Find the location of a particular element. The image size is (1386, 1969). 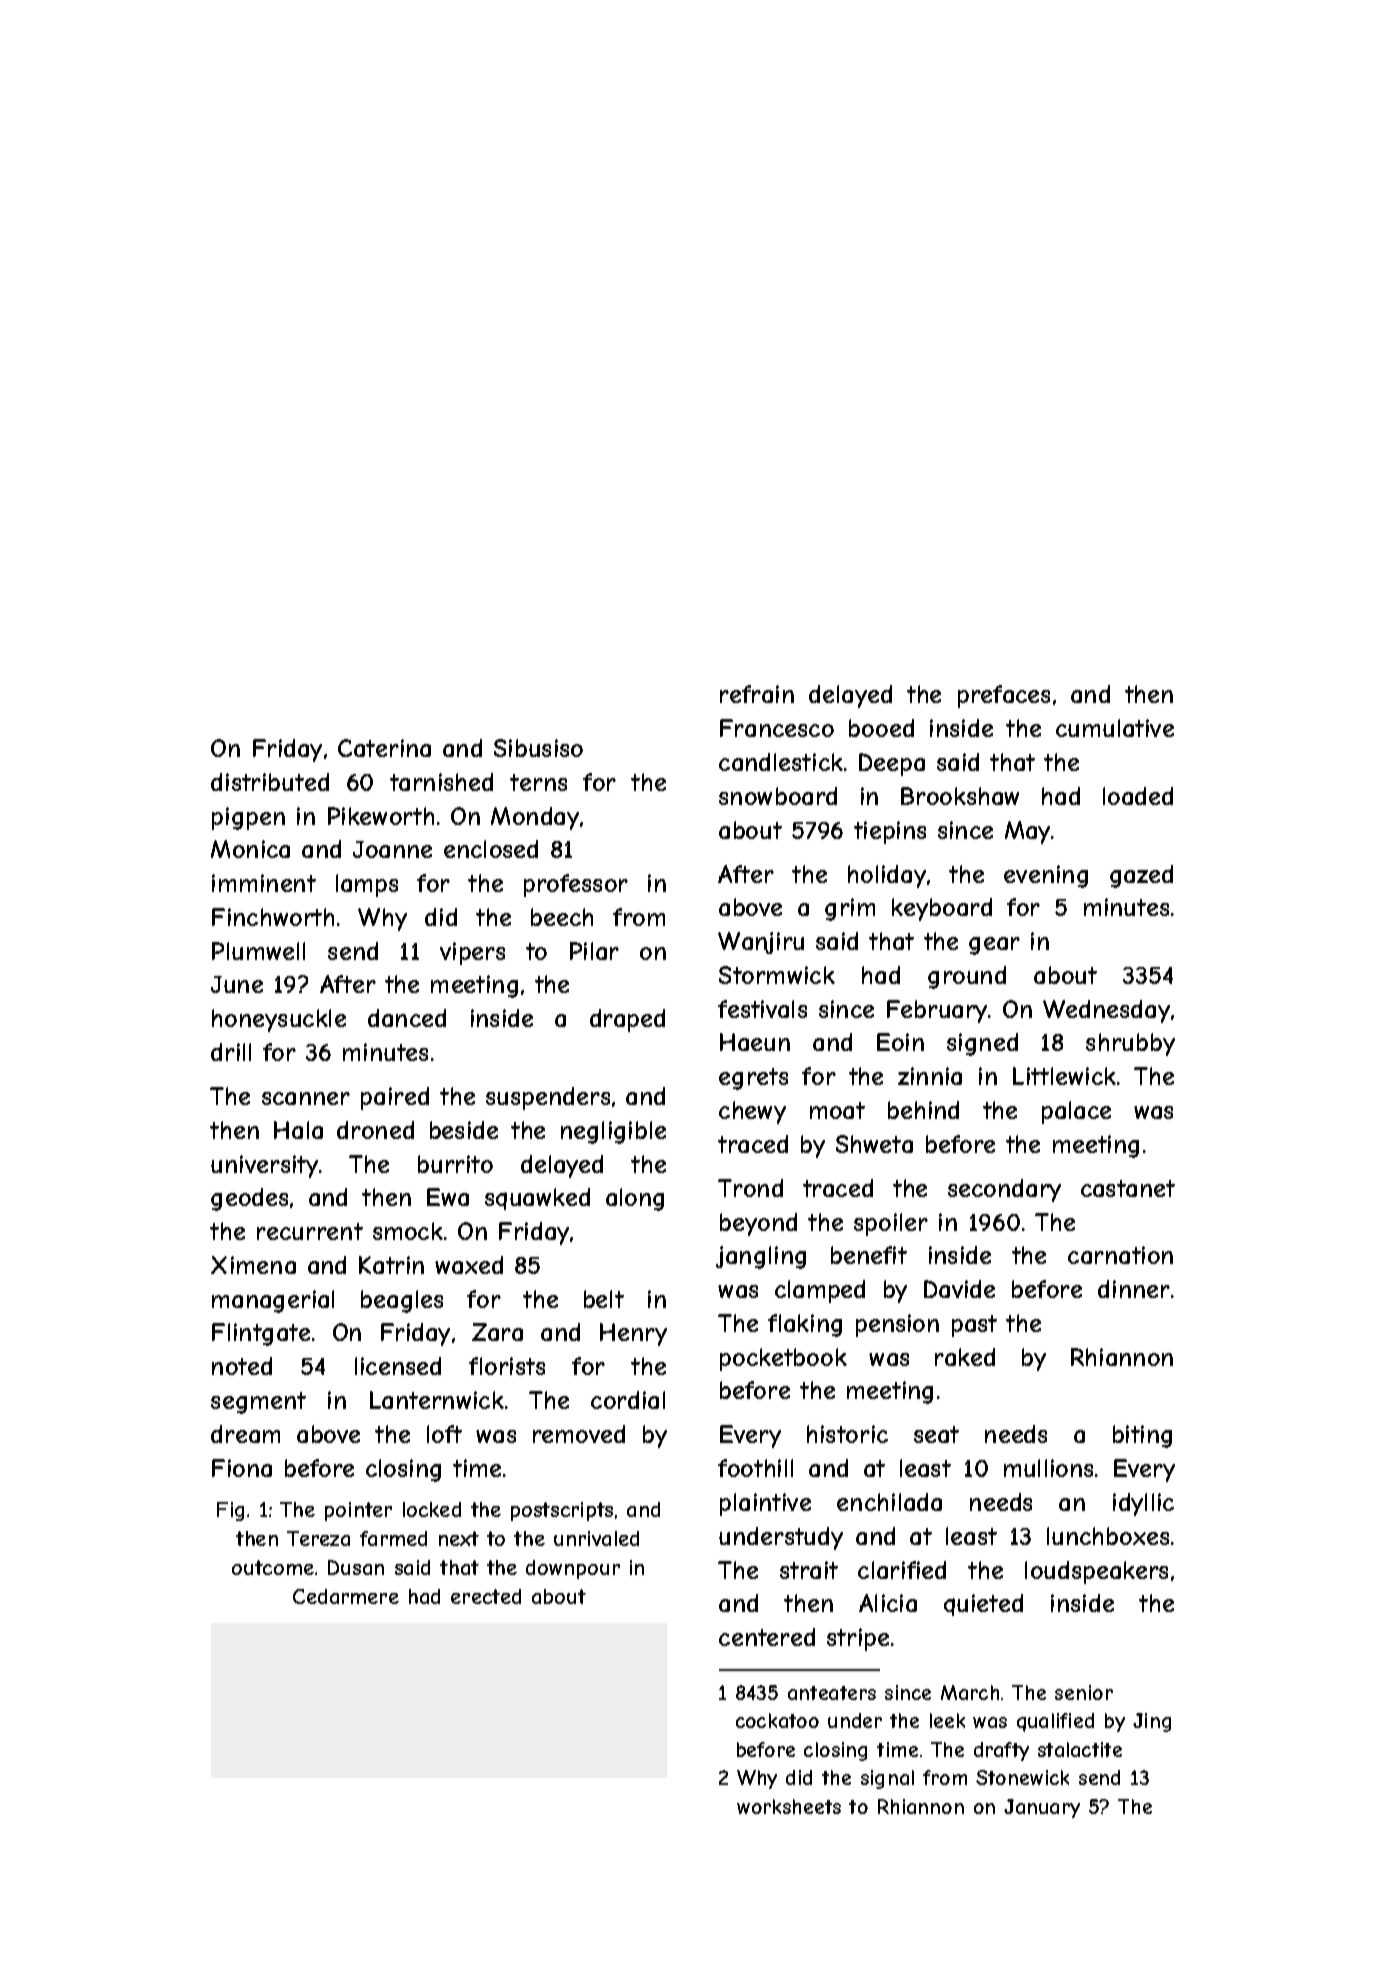

centered is located at coordinates (767, 1637).
